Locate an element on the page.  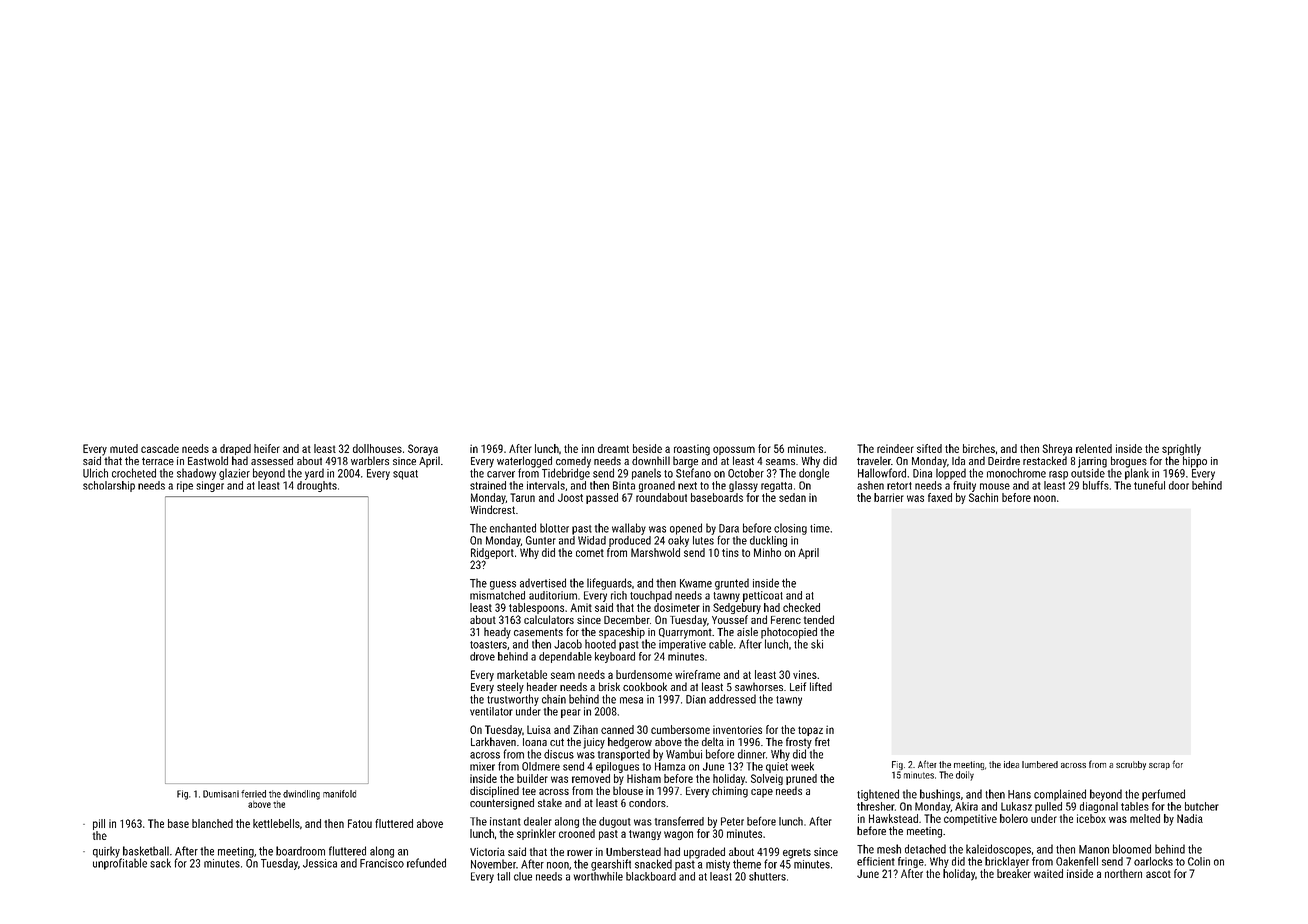
unprofitable is located at coordinates (120, 864).
